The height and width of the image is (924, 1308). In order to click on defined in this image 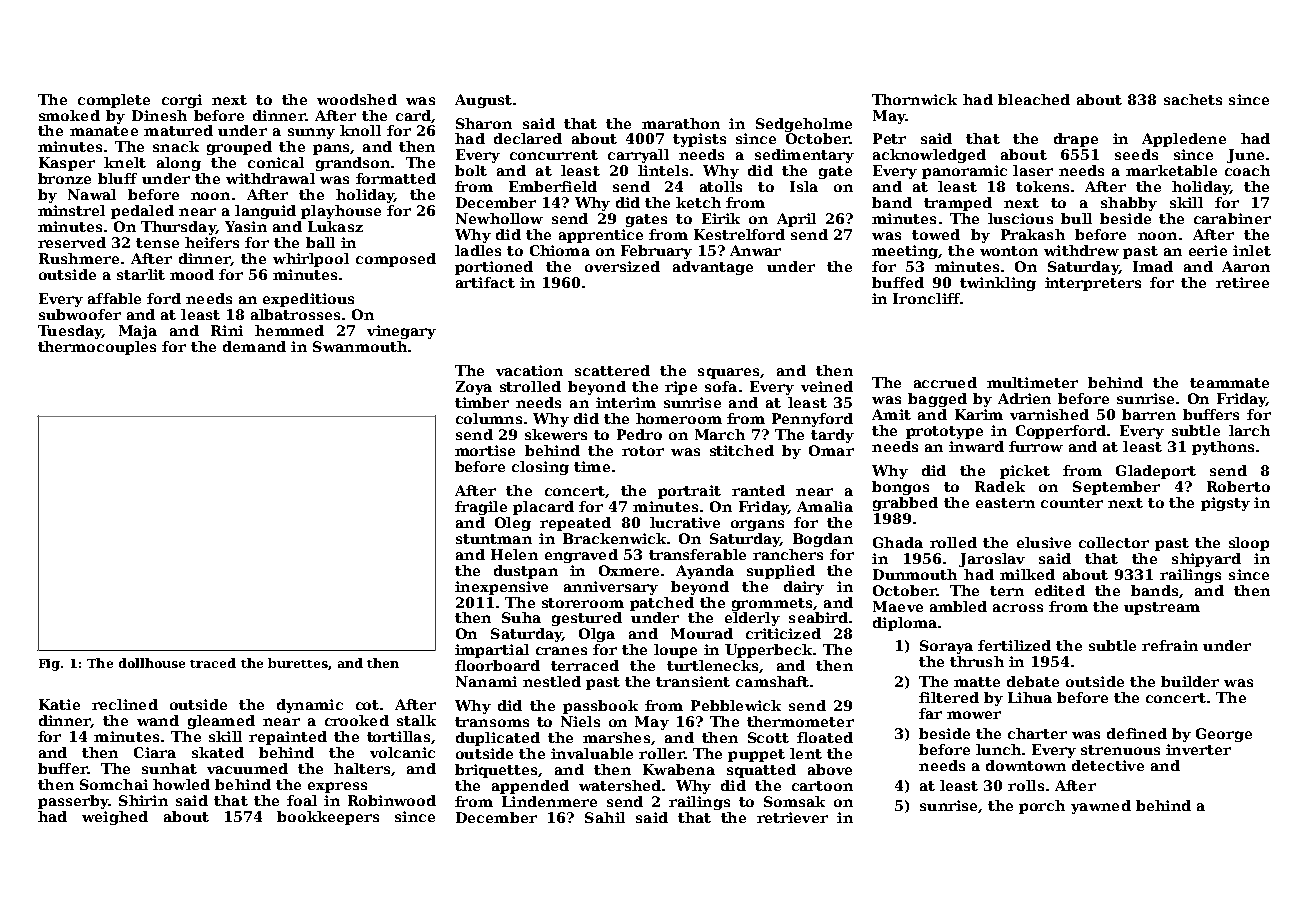, I will do `click(1137, 733)`.
